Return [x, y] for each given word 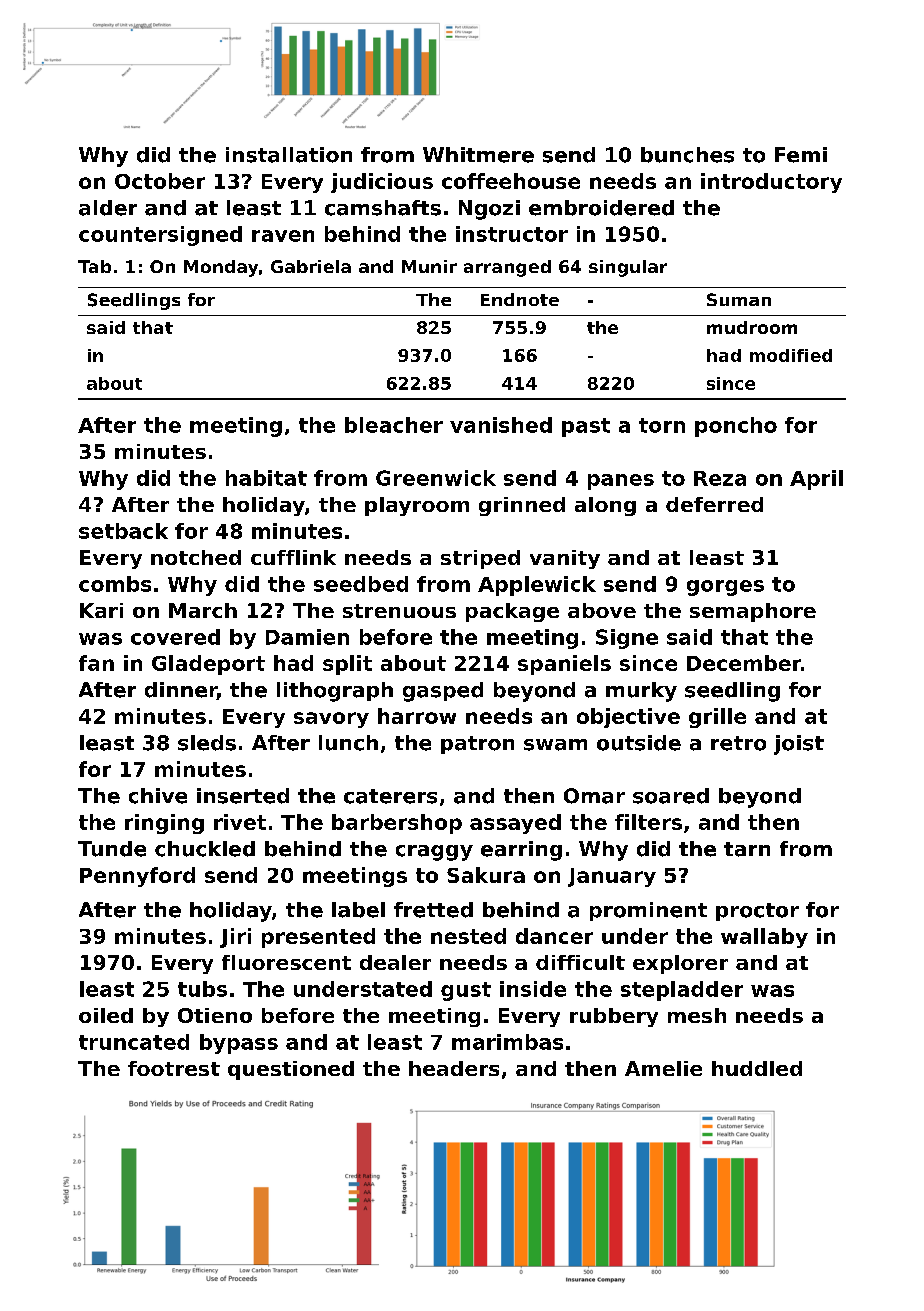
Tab [94, 266]
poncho [736, 427]
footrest [174, 1068]
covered [175, 637]
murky [641, 692]
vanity [565, 559]
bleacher [394, 425]
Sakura [486, 875]
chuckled [205, 849]
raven [283, 236]
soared [671, 796]
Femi [801, 155]
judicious [382, 183]
